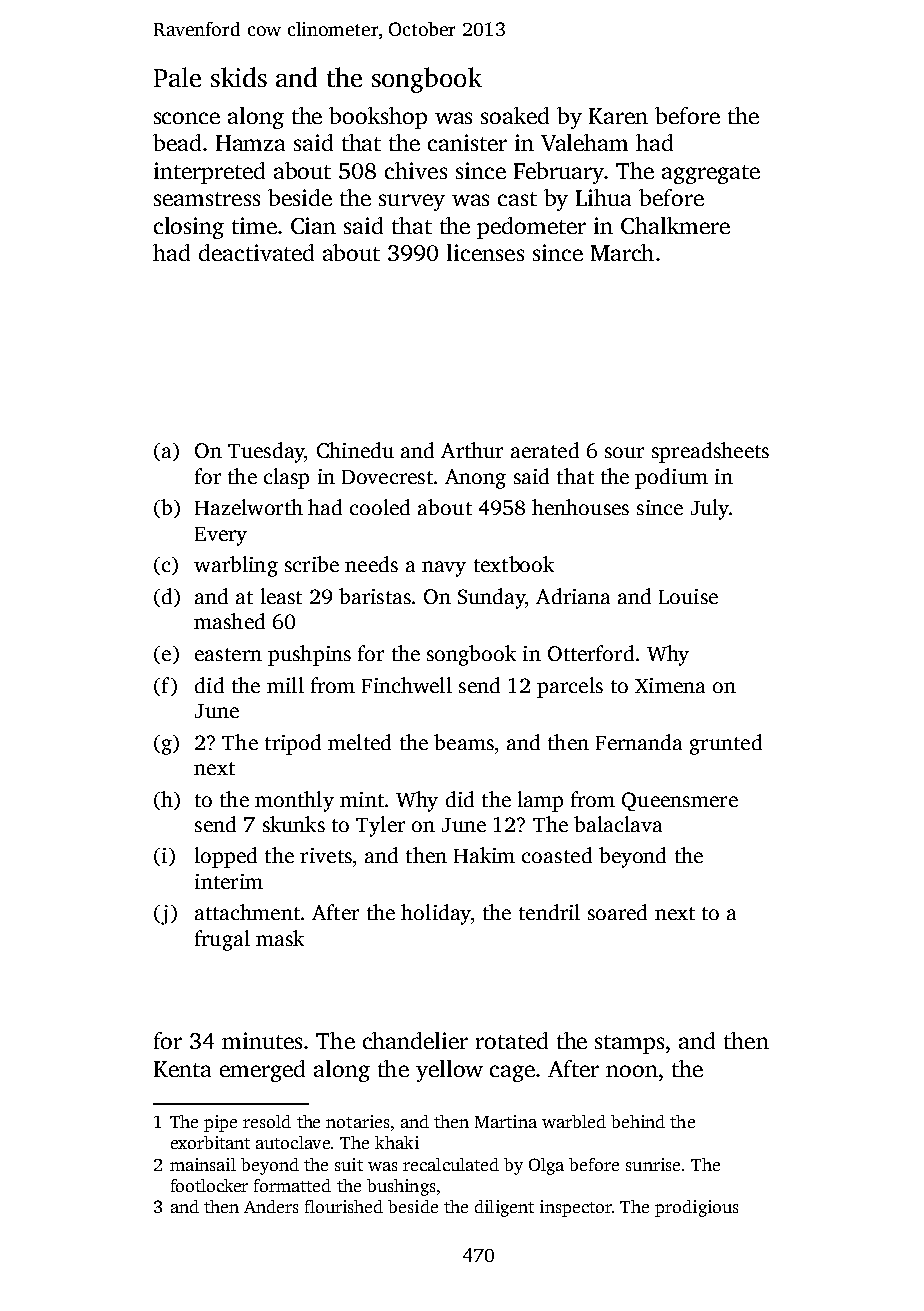  Describe the element at coordinates (444, 569) in the image. I see `navy` at that location.
